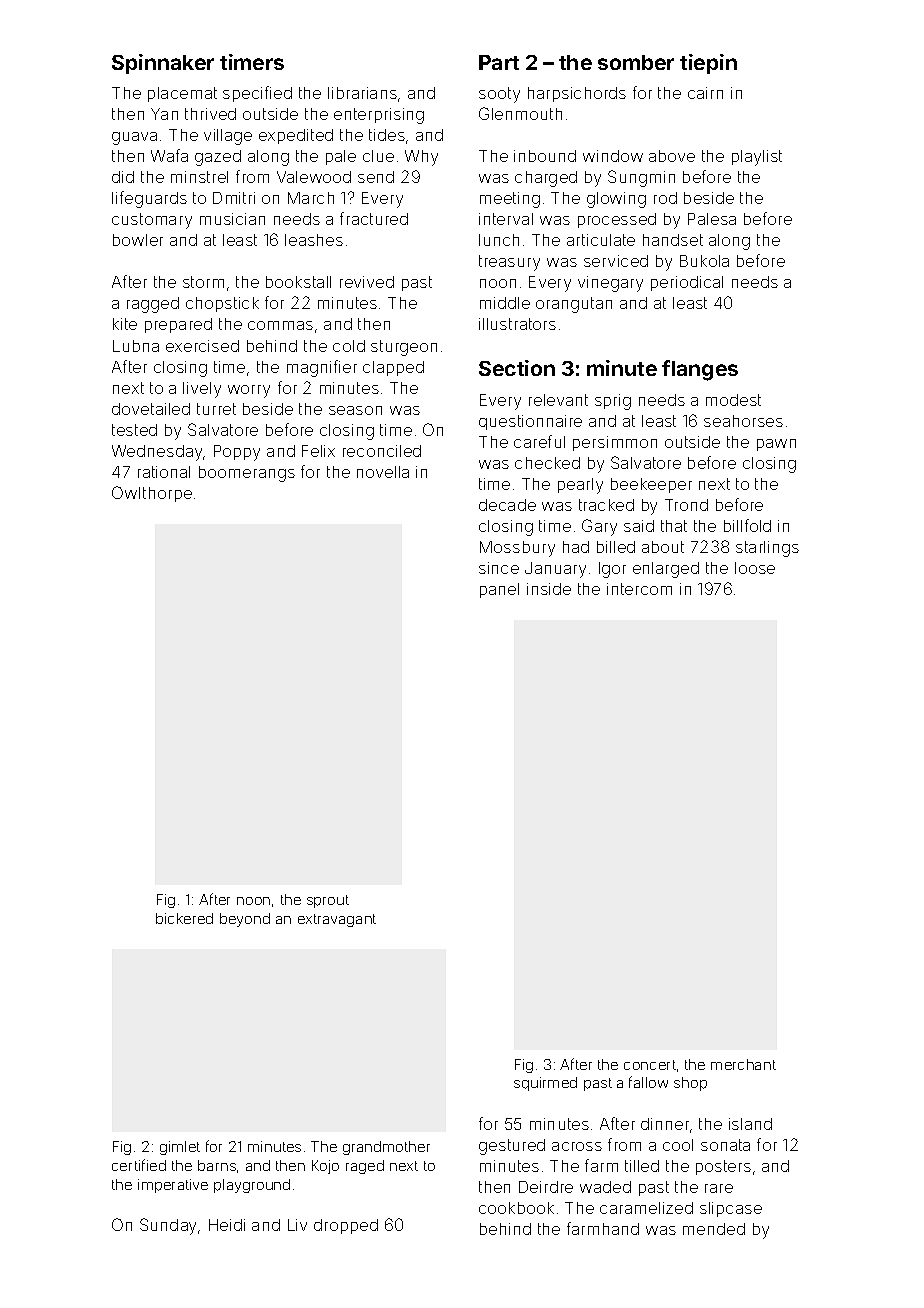  Describe the element at coordinates (184, 918) in the page. I see `bickered` at that location.
